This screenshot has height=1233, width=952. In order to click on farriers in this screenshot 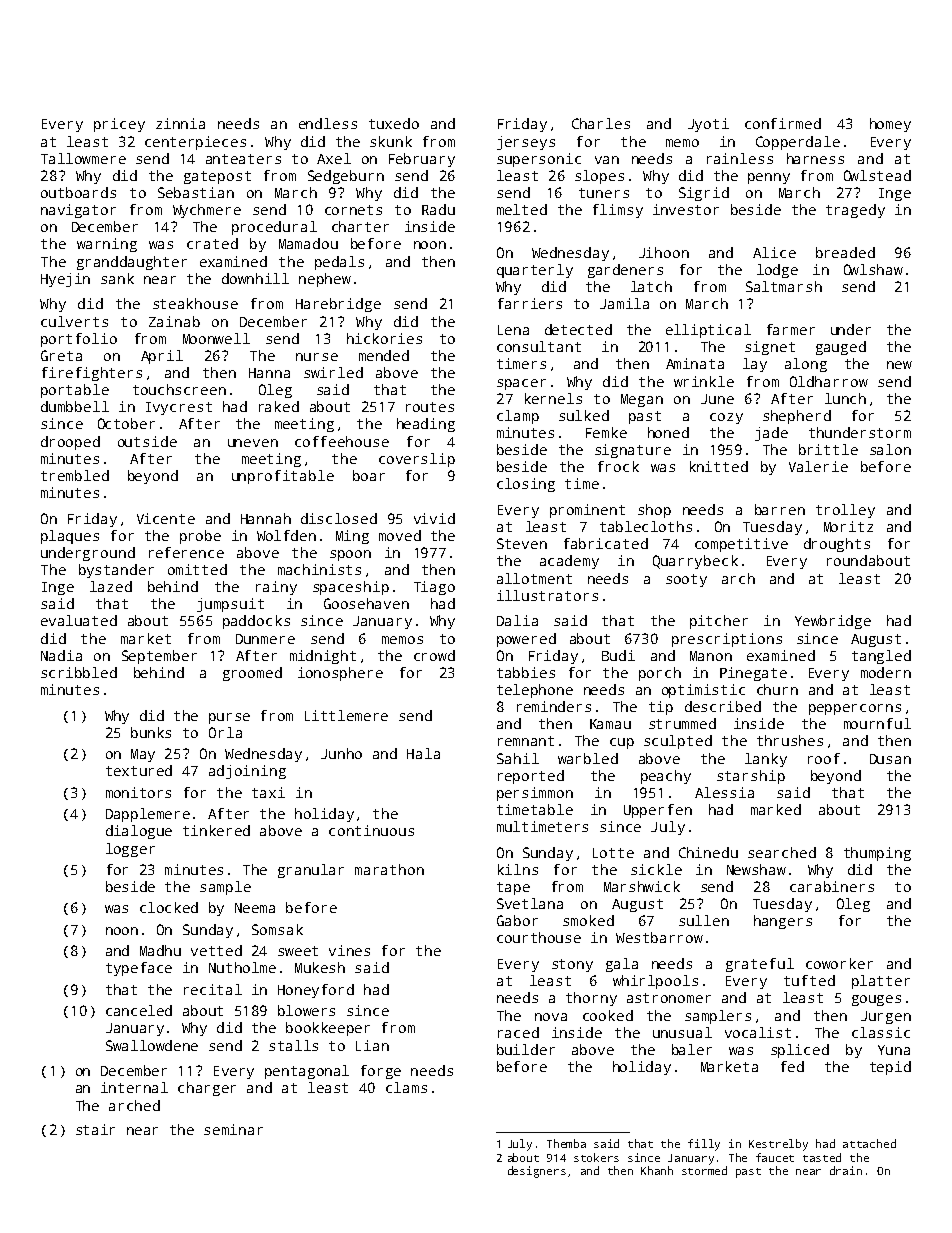, I will do `click(530, 303)`.
